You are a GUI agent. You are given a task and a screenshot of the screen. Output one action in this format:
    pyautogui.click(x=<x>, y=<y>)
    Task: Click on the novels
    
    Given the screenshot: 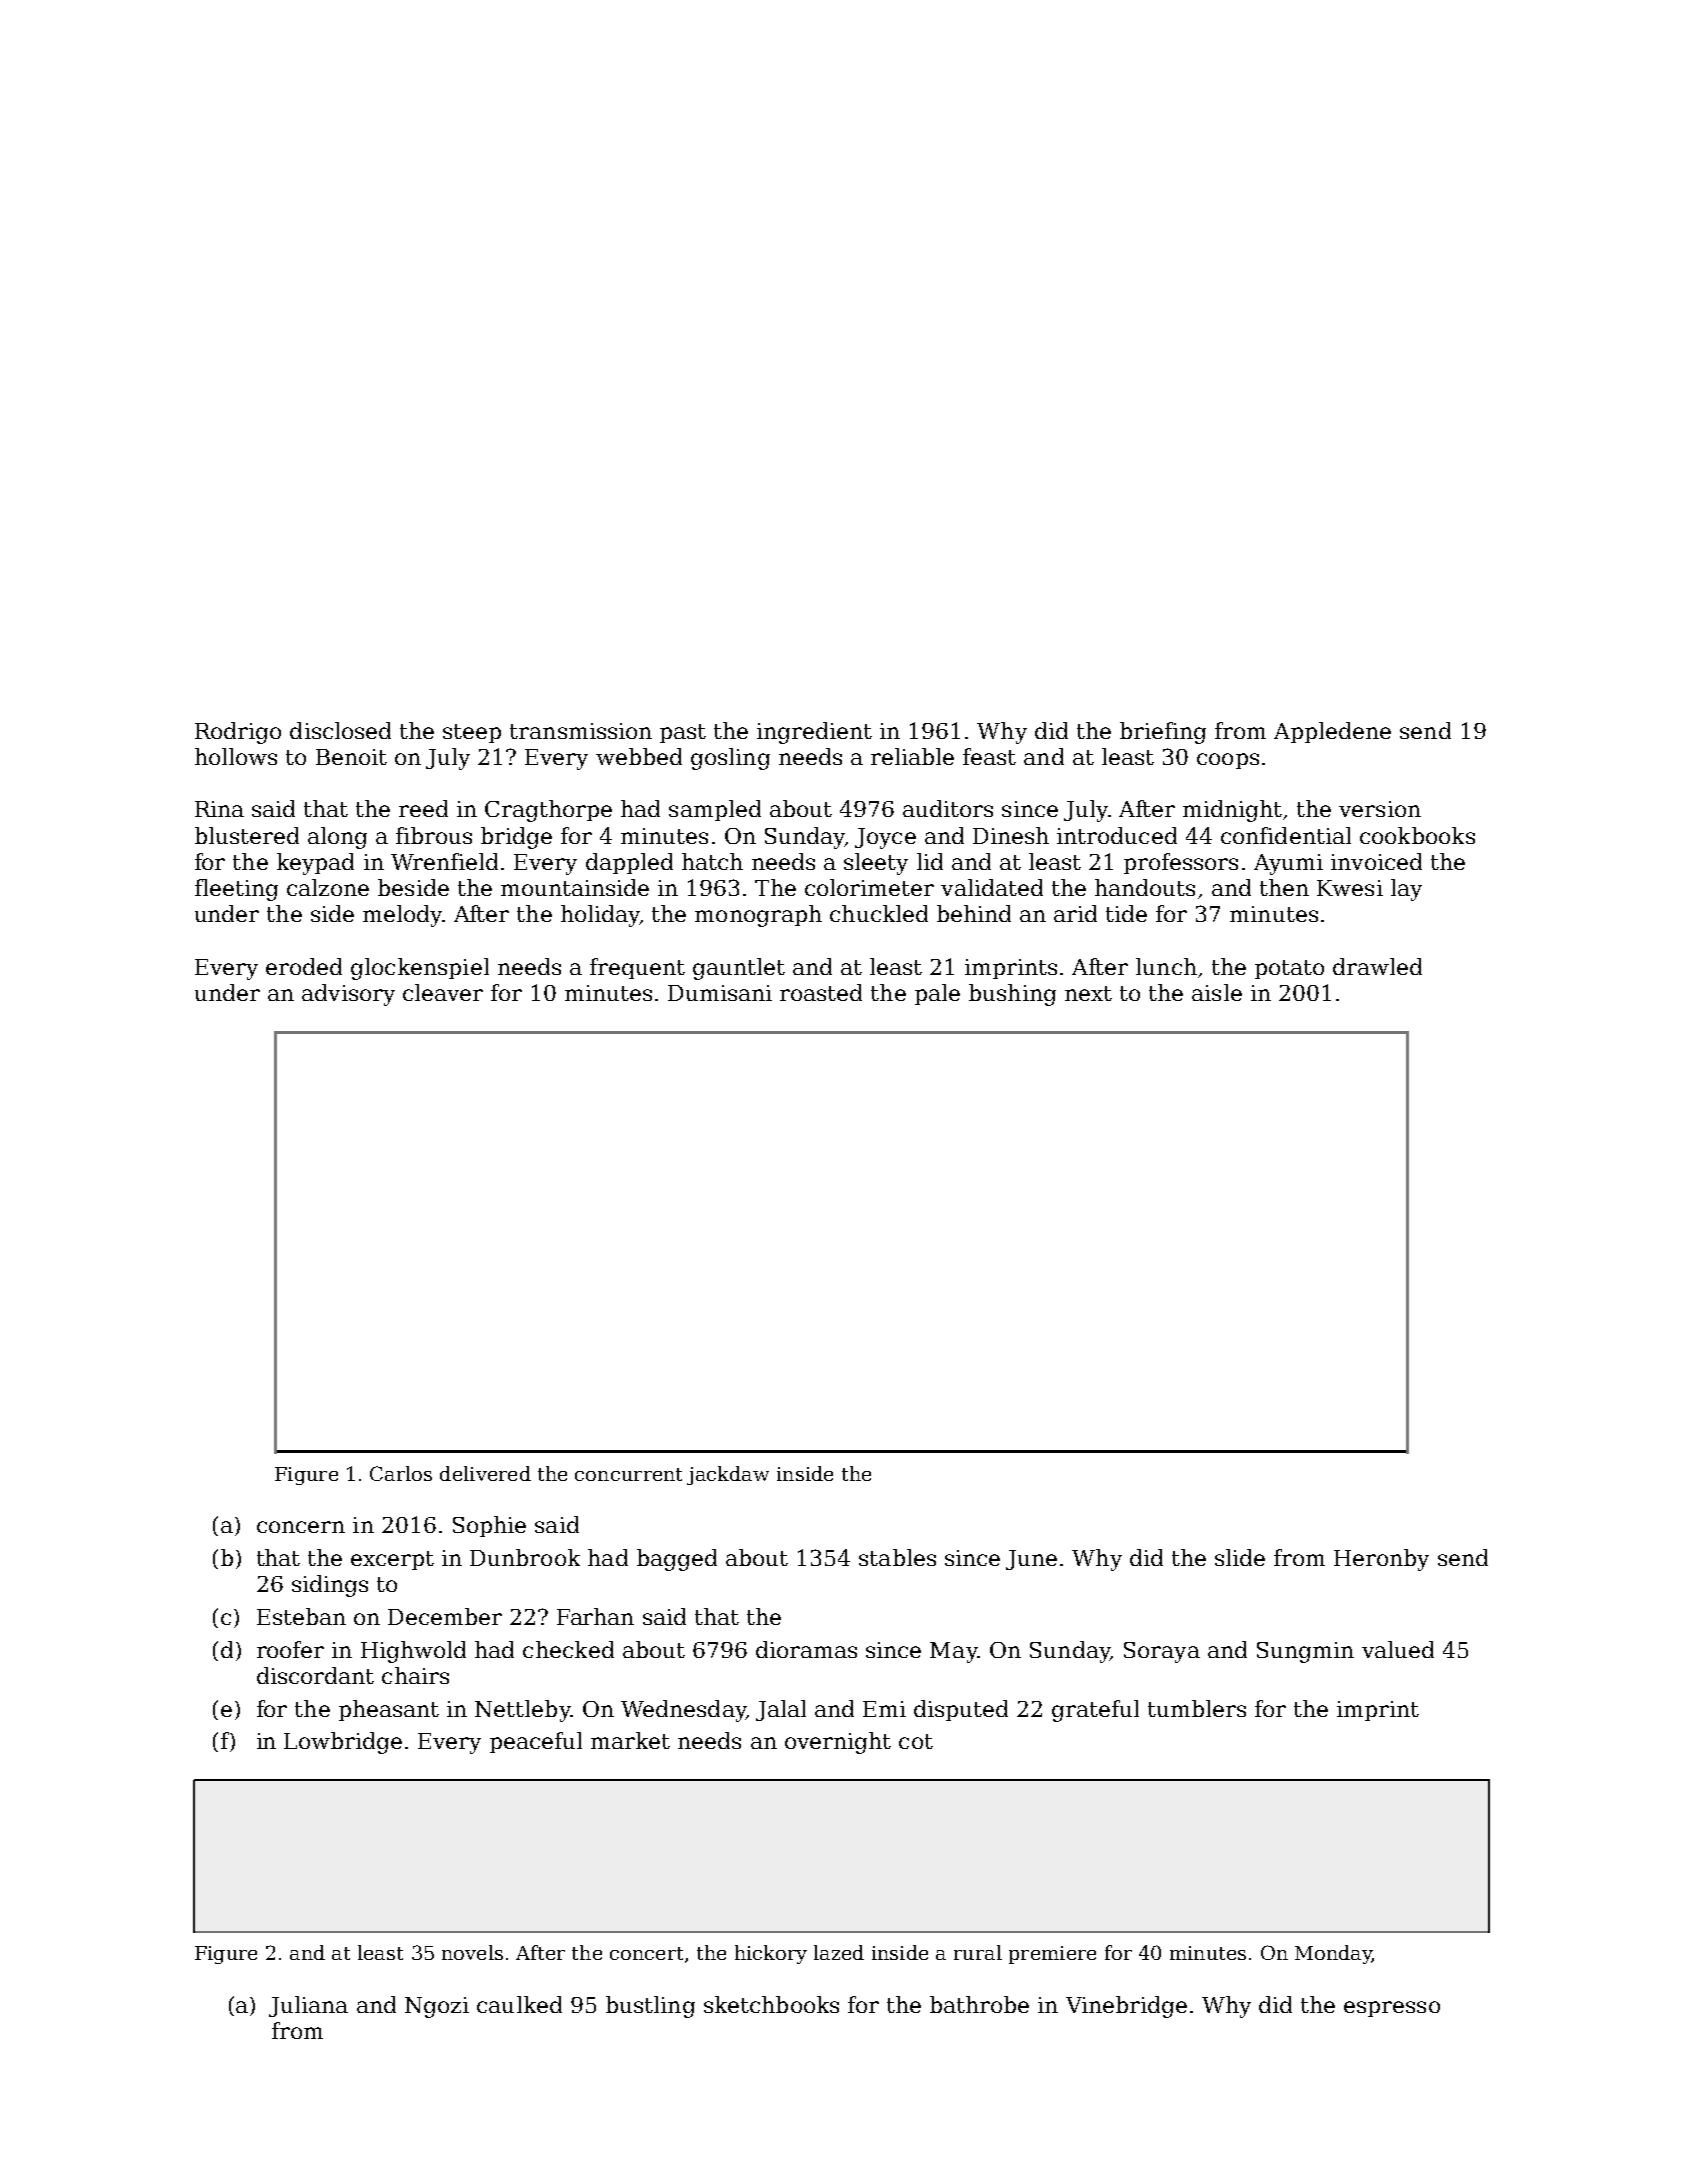 What is the action you would take?
    pyautogui.click(x=472, y=1952)
